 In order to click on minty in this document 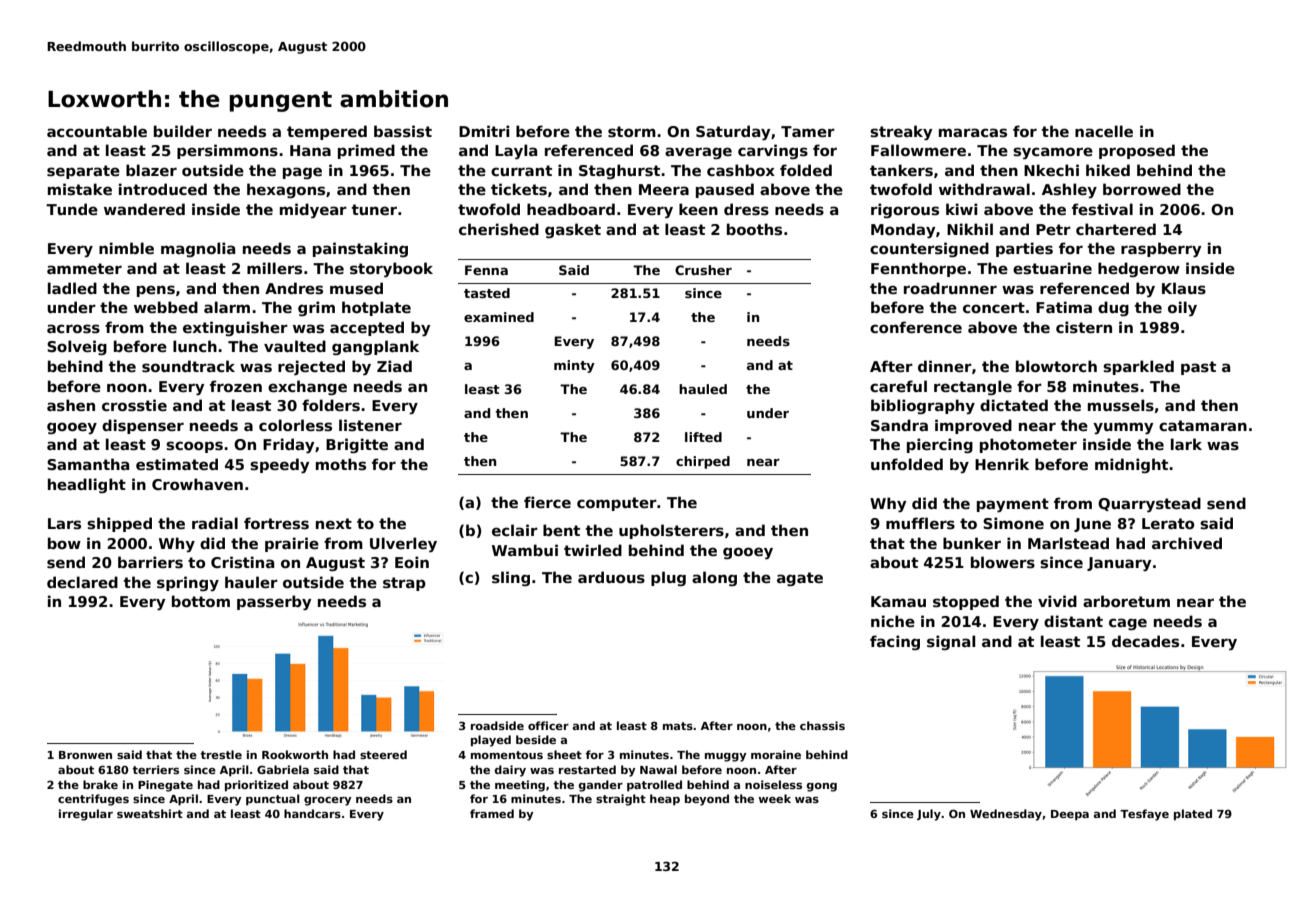, I will do `click(574, 366)`.
